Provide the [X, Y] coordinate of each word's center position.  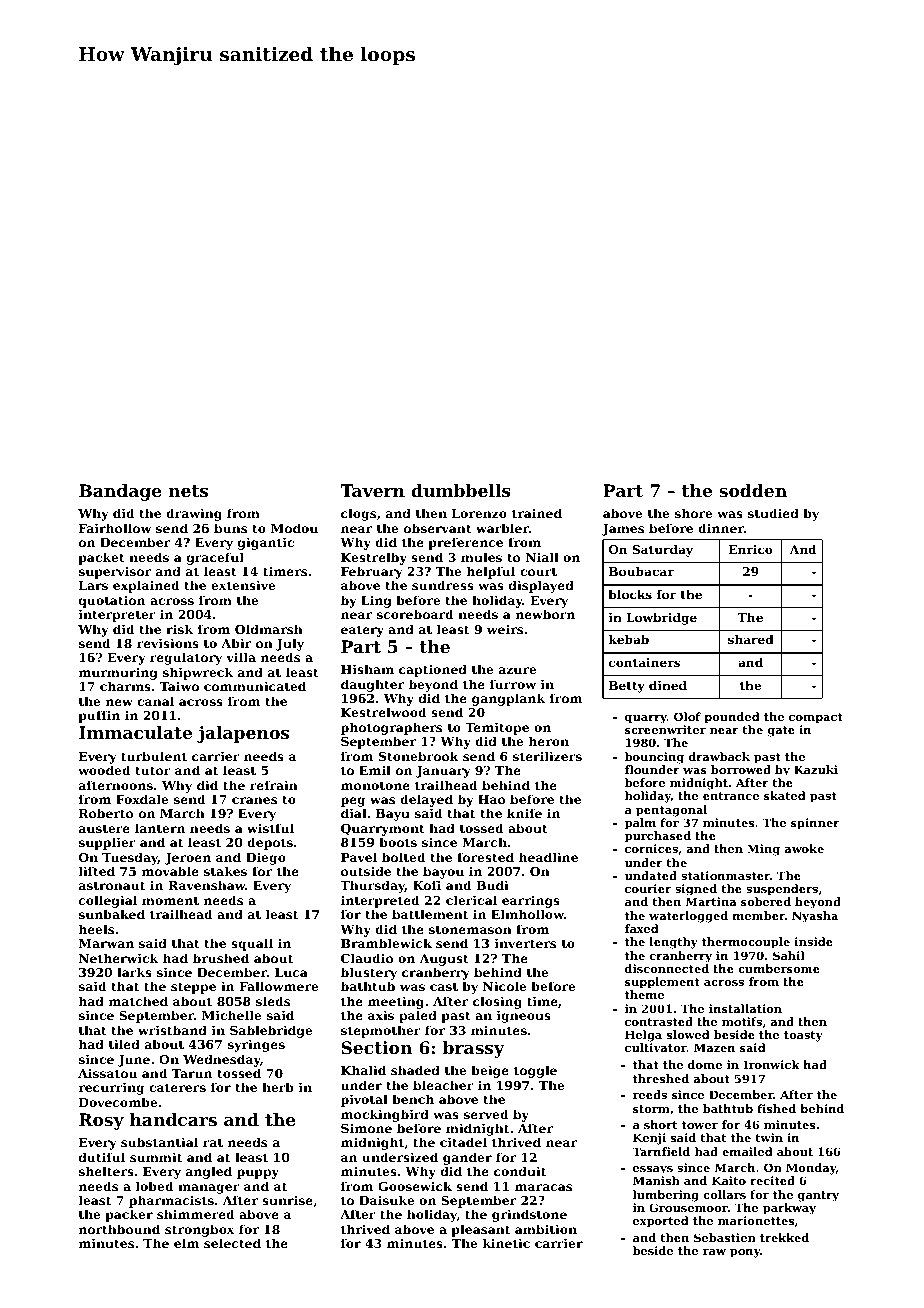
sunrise [287, 1200]
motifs [742, 1021]
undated [651, 875]
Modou [294, 528]
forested [485, 857]
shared [751, 639]
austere [104, 828]
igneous [524, 1016]
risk [179, 629]
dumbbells [461, 490]
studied [773, 513]
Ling [376, 601]
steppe [193, 988]
